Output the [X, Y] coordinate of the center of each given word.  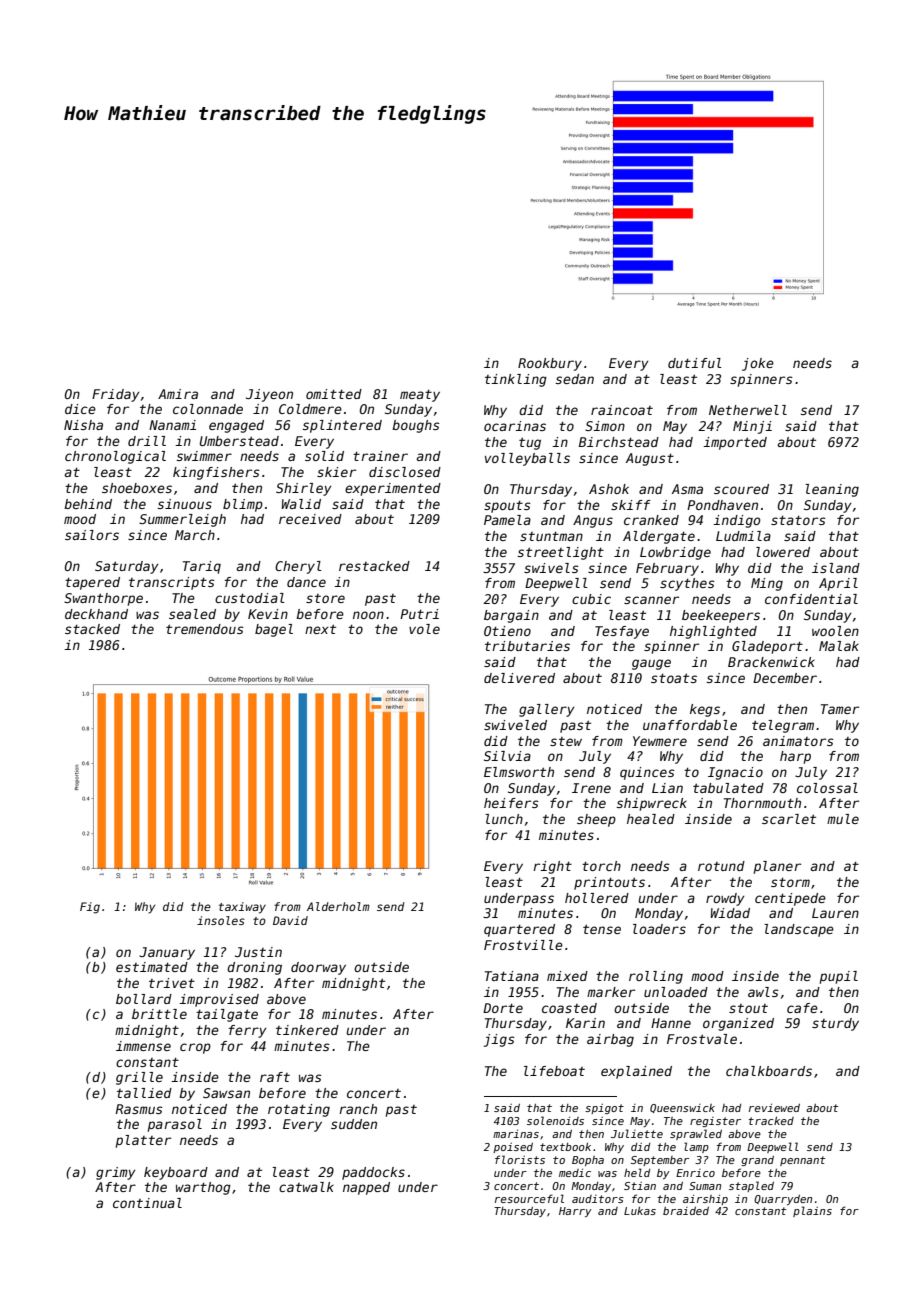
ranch [358, 1109]
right [552, 867]
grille [139, 1078]
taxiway [242, 908]
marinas [516, 1134]
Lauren [835, 913]
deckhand [96, 614]
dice [80, 409]
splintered [342, 426]
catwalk [306, 1187]
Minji [752, 427]
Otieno [507, 631]
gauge [651, 664]
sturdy [835, 1024]
